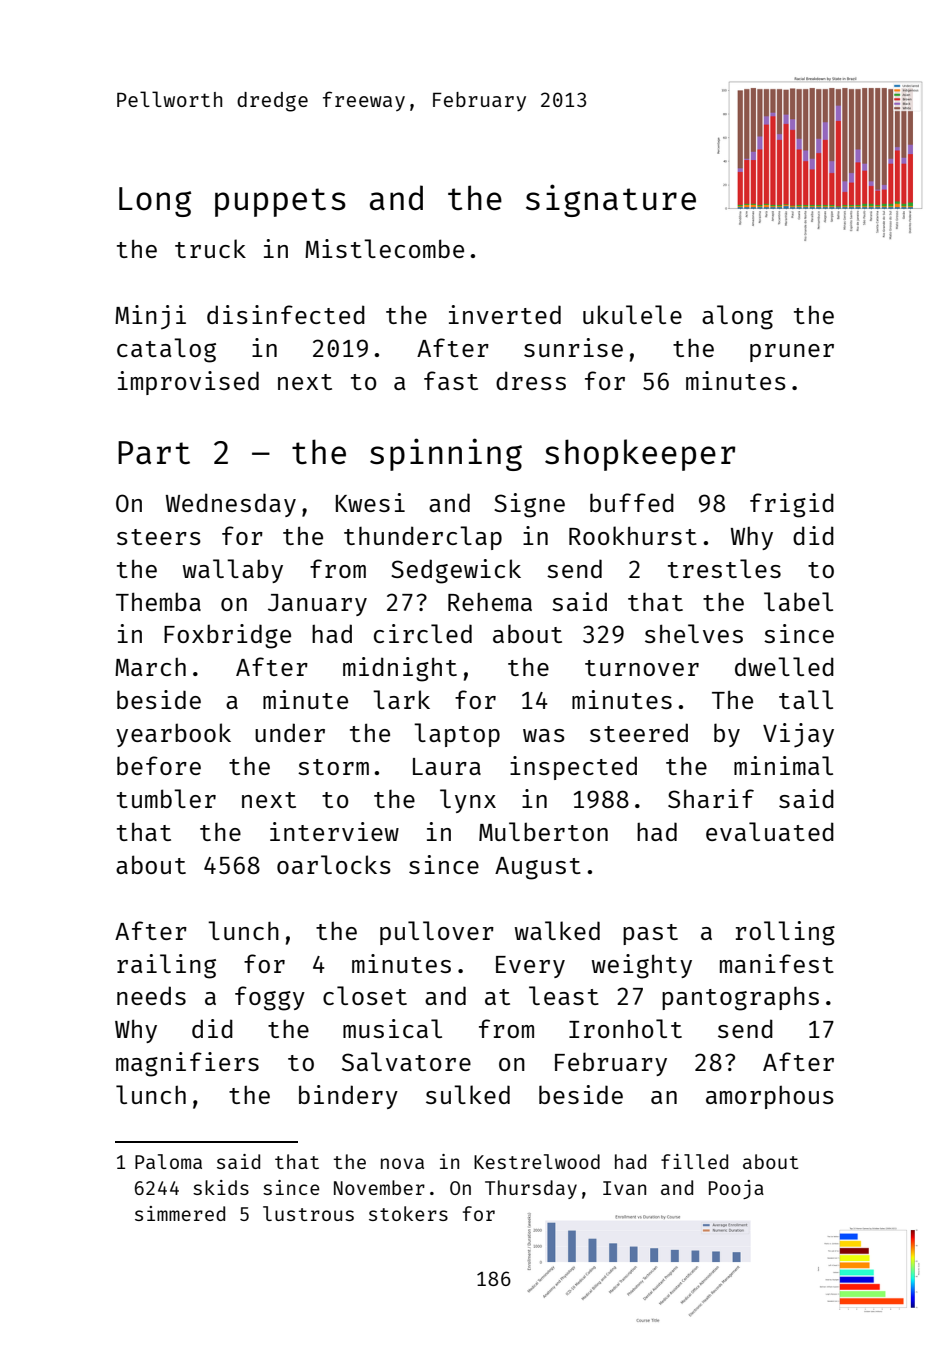 The width and height of the page is (951, 1350). What do you see at coordinates (611, 200) in the page?
I see `signature` at bounding box center [611, 200].
